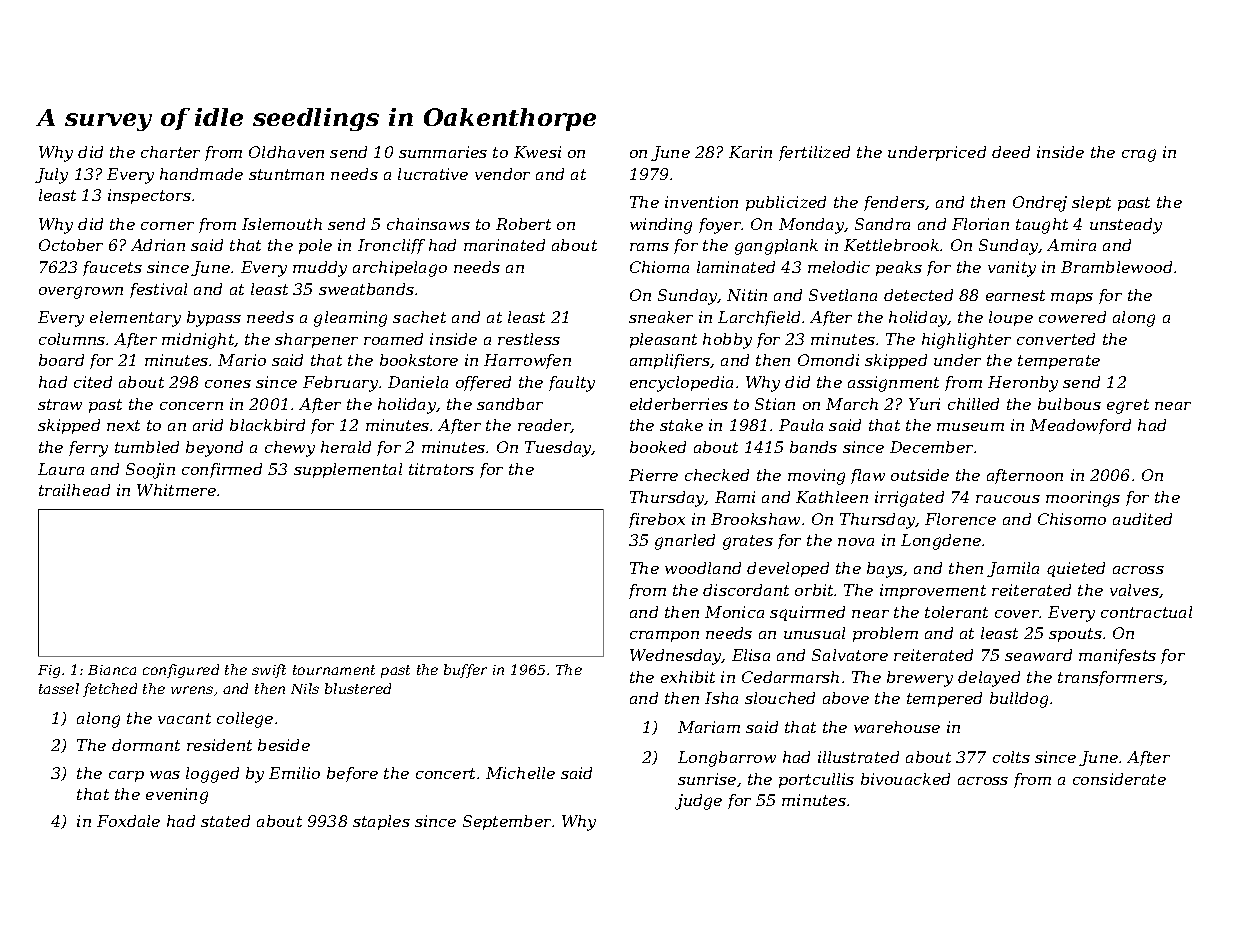 This screenshot has height=952, width=1233. What do you see at coordinates (1134, 590) in the screenshot?
I see `valves` at bounding box center [1134, 590].
